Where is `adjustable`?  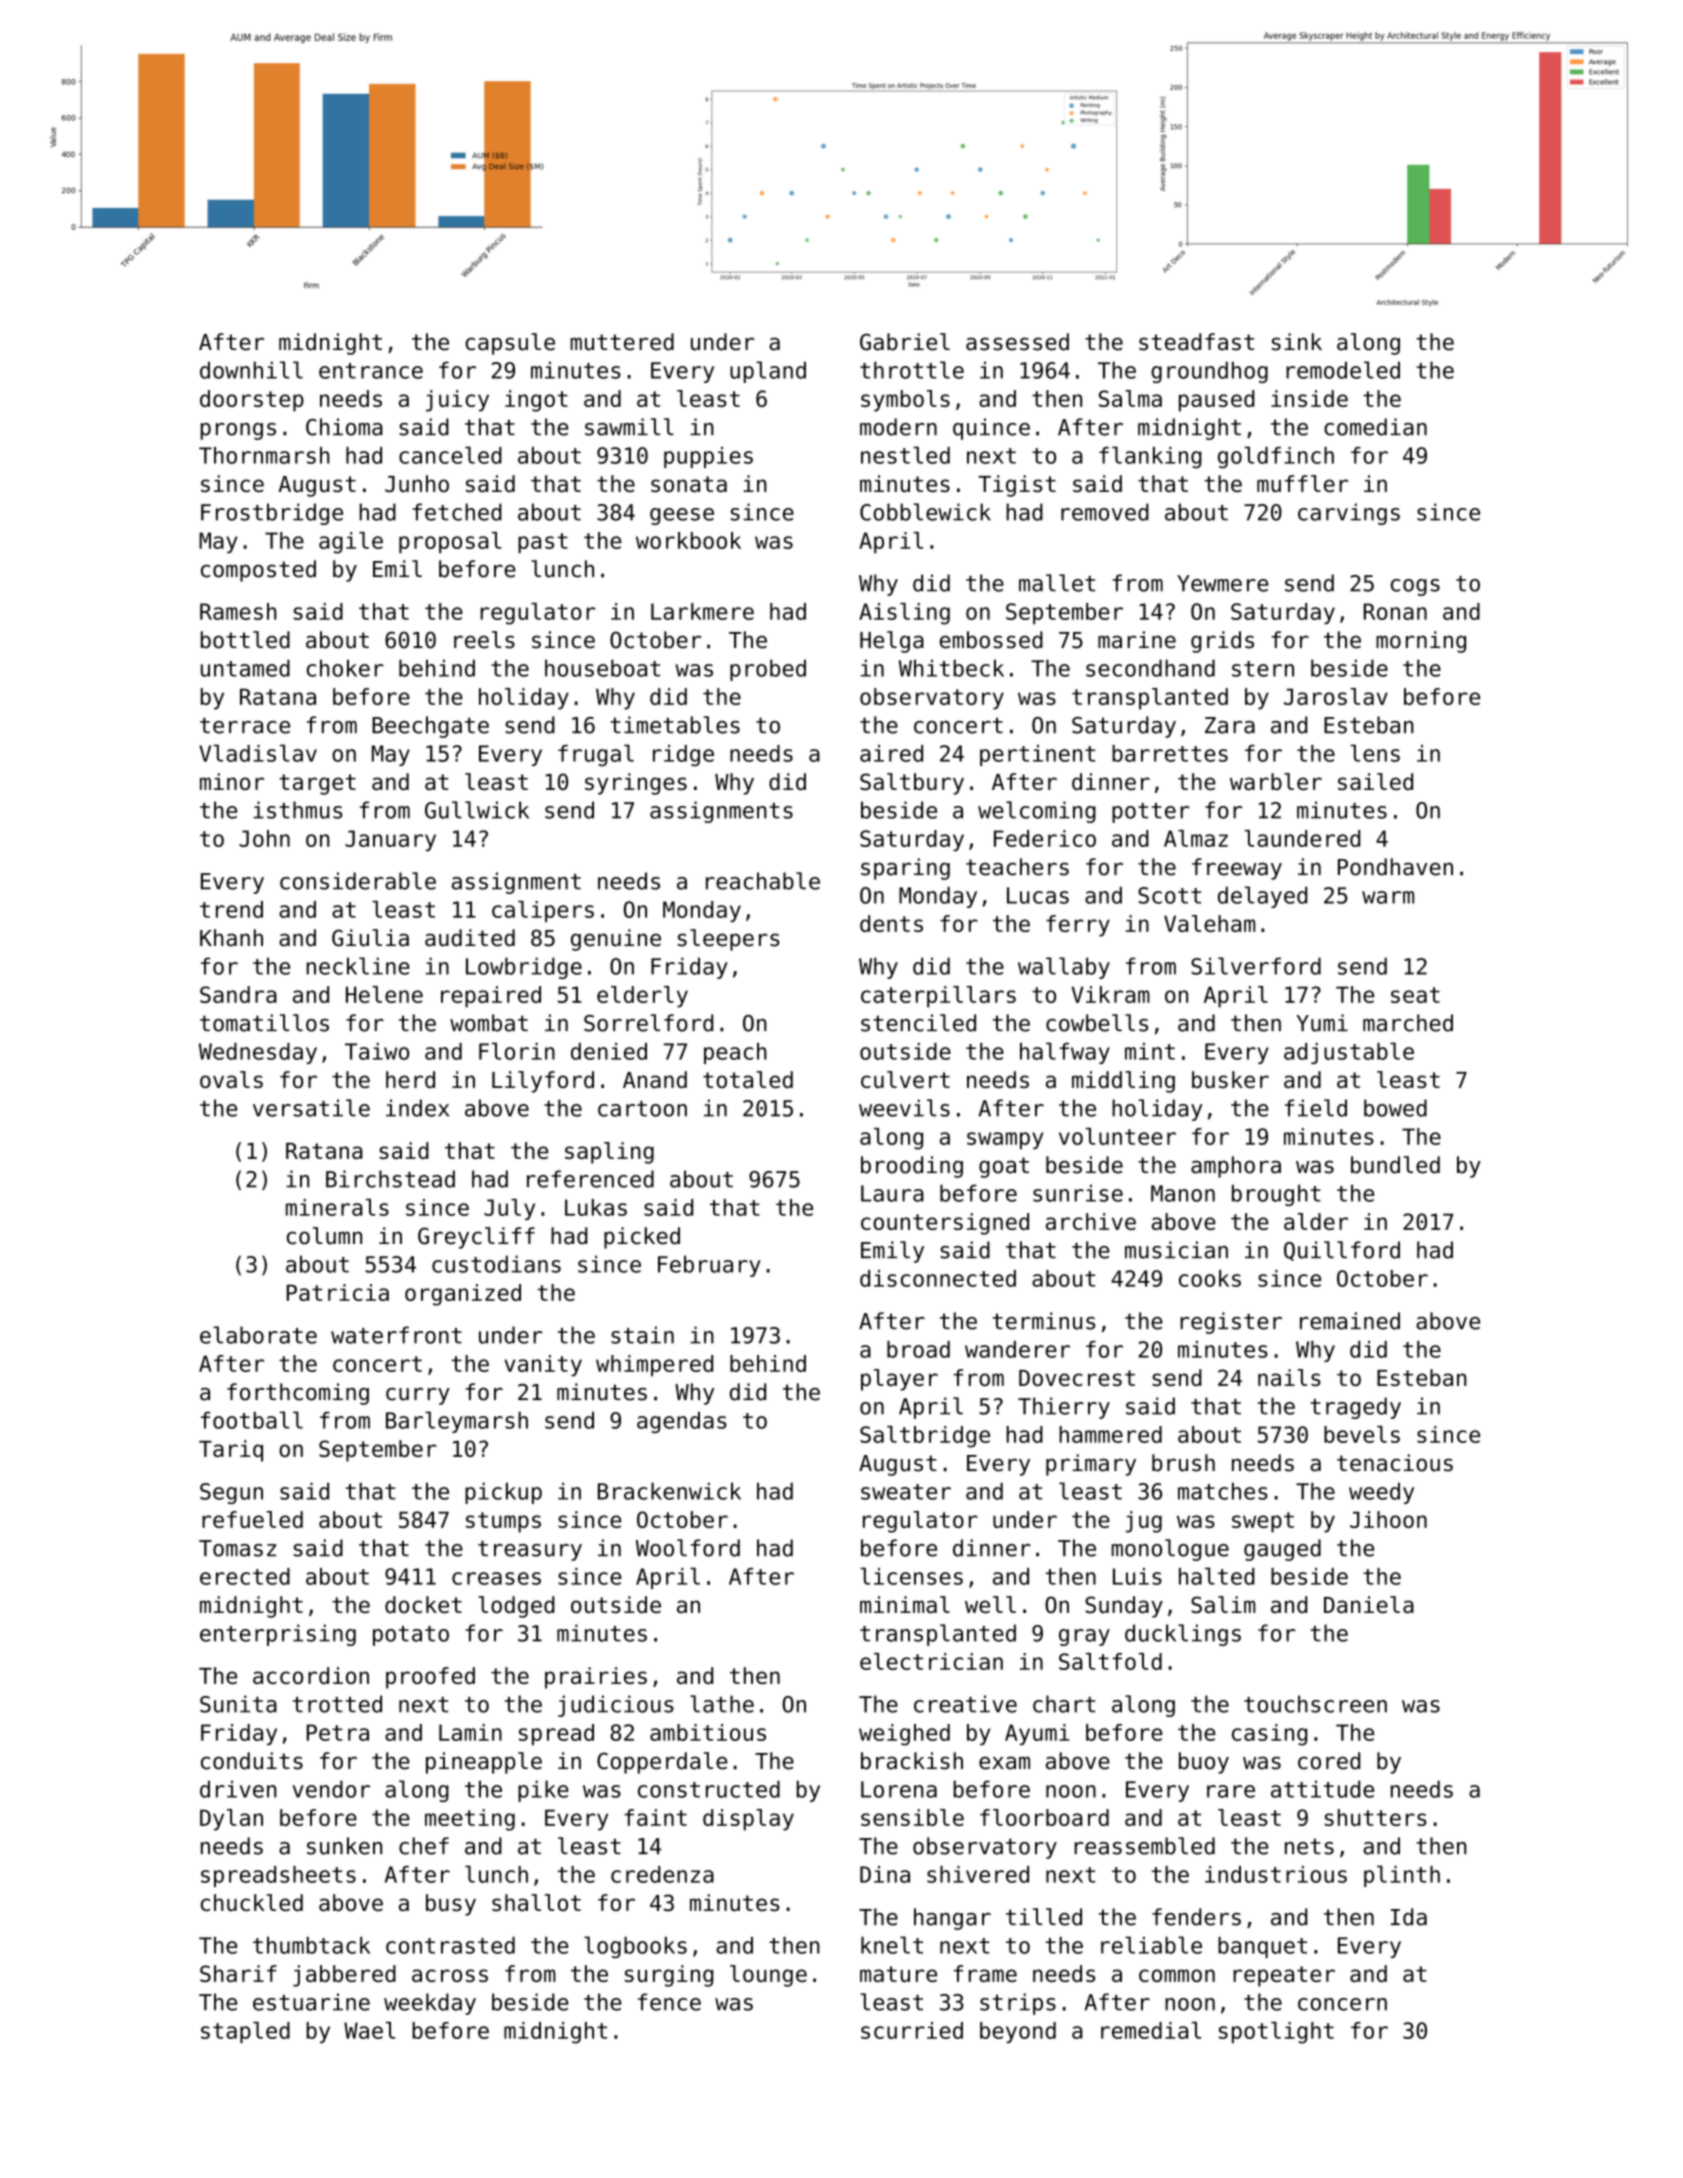 adjustable is located at coordinates (1349, 1053).
